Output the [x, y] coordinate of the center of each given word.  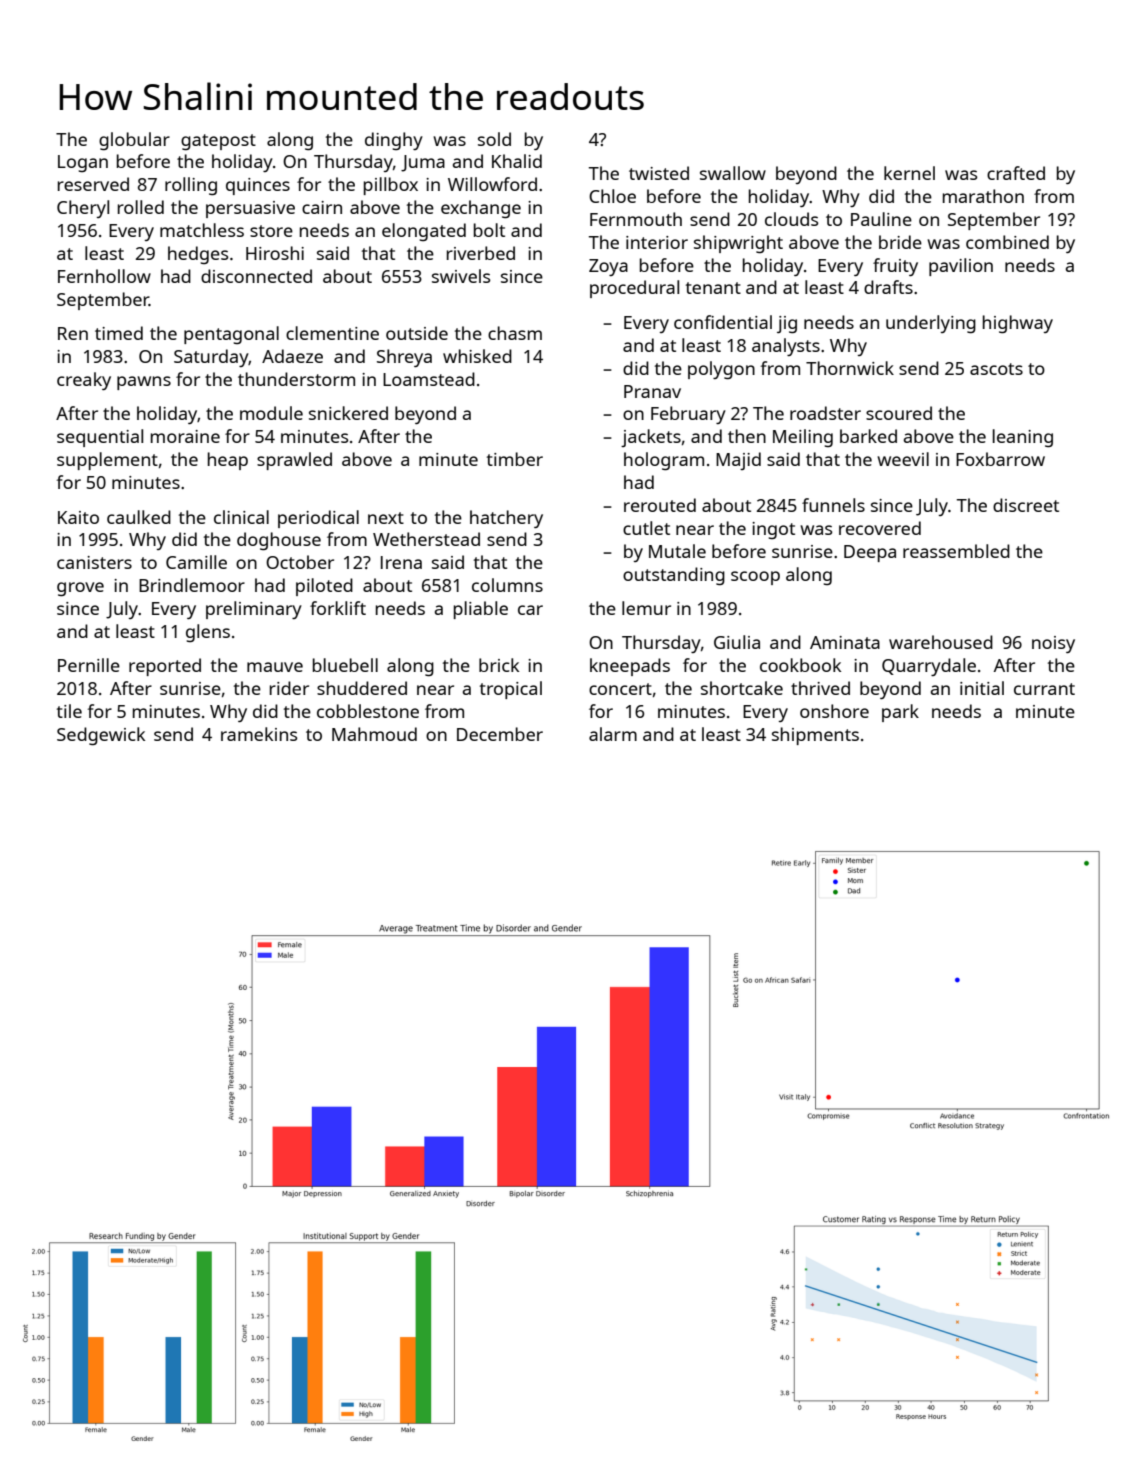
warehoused [941, 642]
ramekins [259, 734]
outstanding [674, 576]
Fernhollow [104, 276]
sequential [100, 438]
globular [134, 141]
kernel [909, 173]
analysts [786, 347]
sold [494, 139]
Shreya [404, 358]
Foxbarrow [1000, 459]
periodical [318, 519]
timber [515, 459]
